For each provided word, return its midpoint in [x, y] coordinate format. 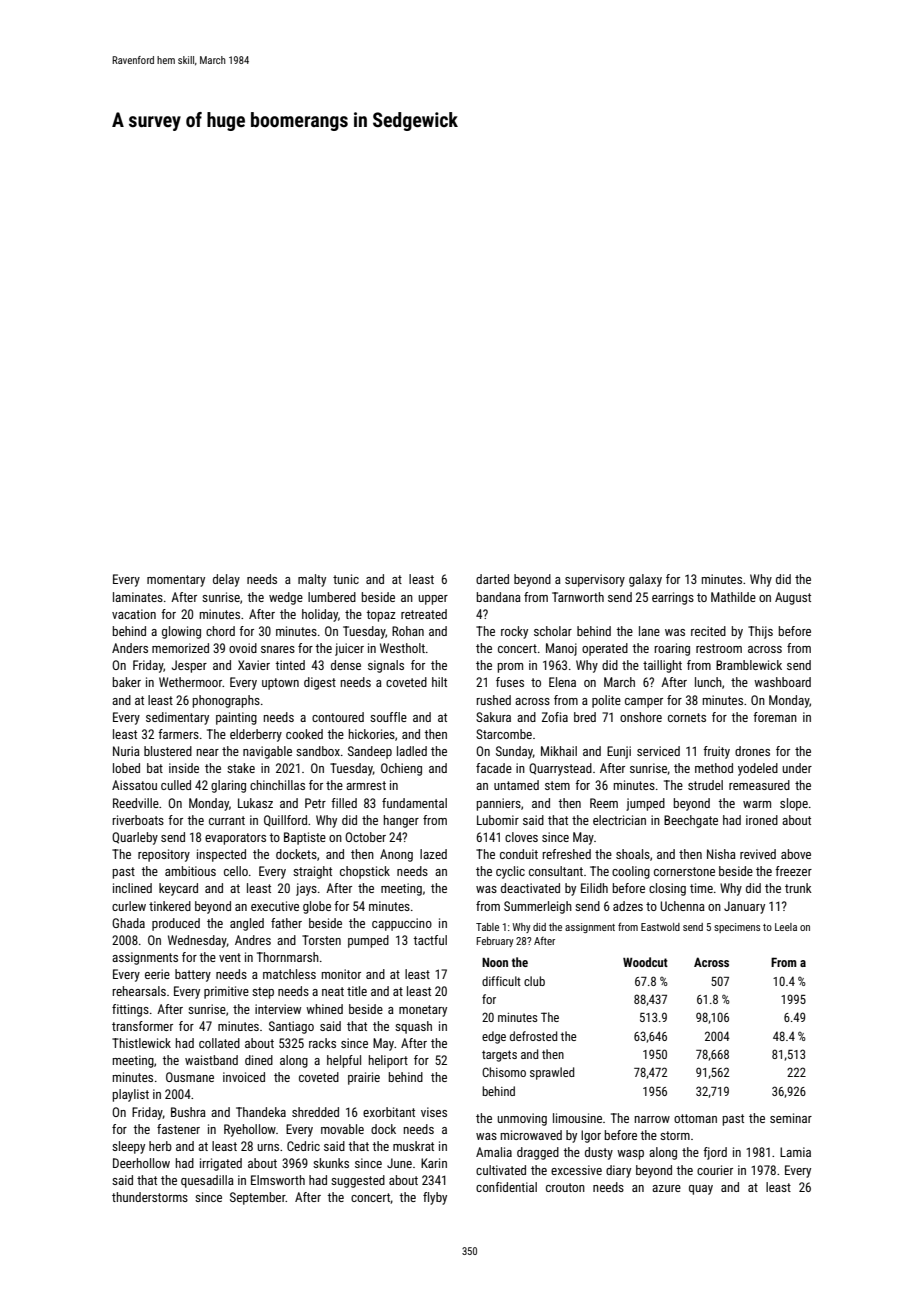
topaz [381, 616]
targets [499, 1056]
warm [757, 804]
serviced [658, 751]
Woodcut [645, 962]
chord [220, 631]
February [495, 942]
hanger [401, 821]
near [208, 752]
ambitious [190, 871]
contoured [338, 717]
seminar [791, 1118]
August [793, 598]
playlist [131, 1095]
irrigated [221, 1164]
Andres [253, 940]
